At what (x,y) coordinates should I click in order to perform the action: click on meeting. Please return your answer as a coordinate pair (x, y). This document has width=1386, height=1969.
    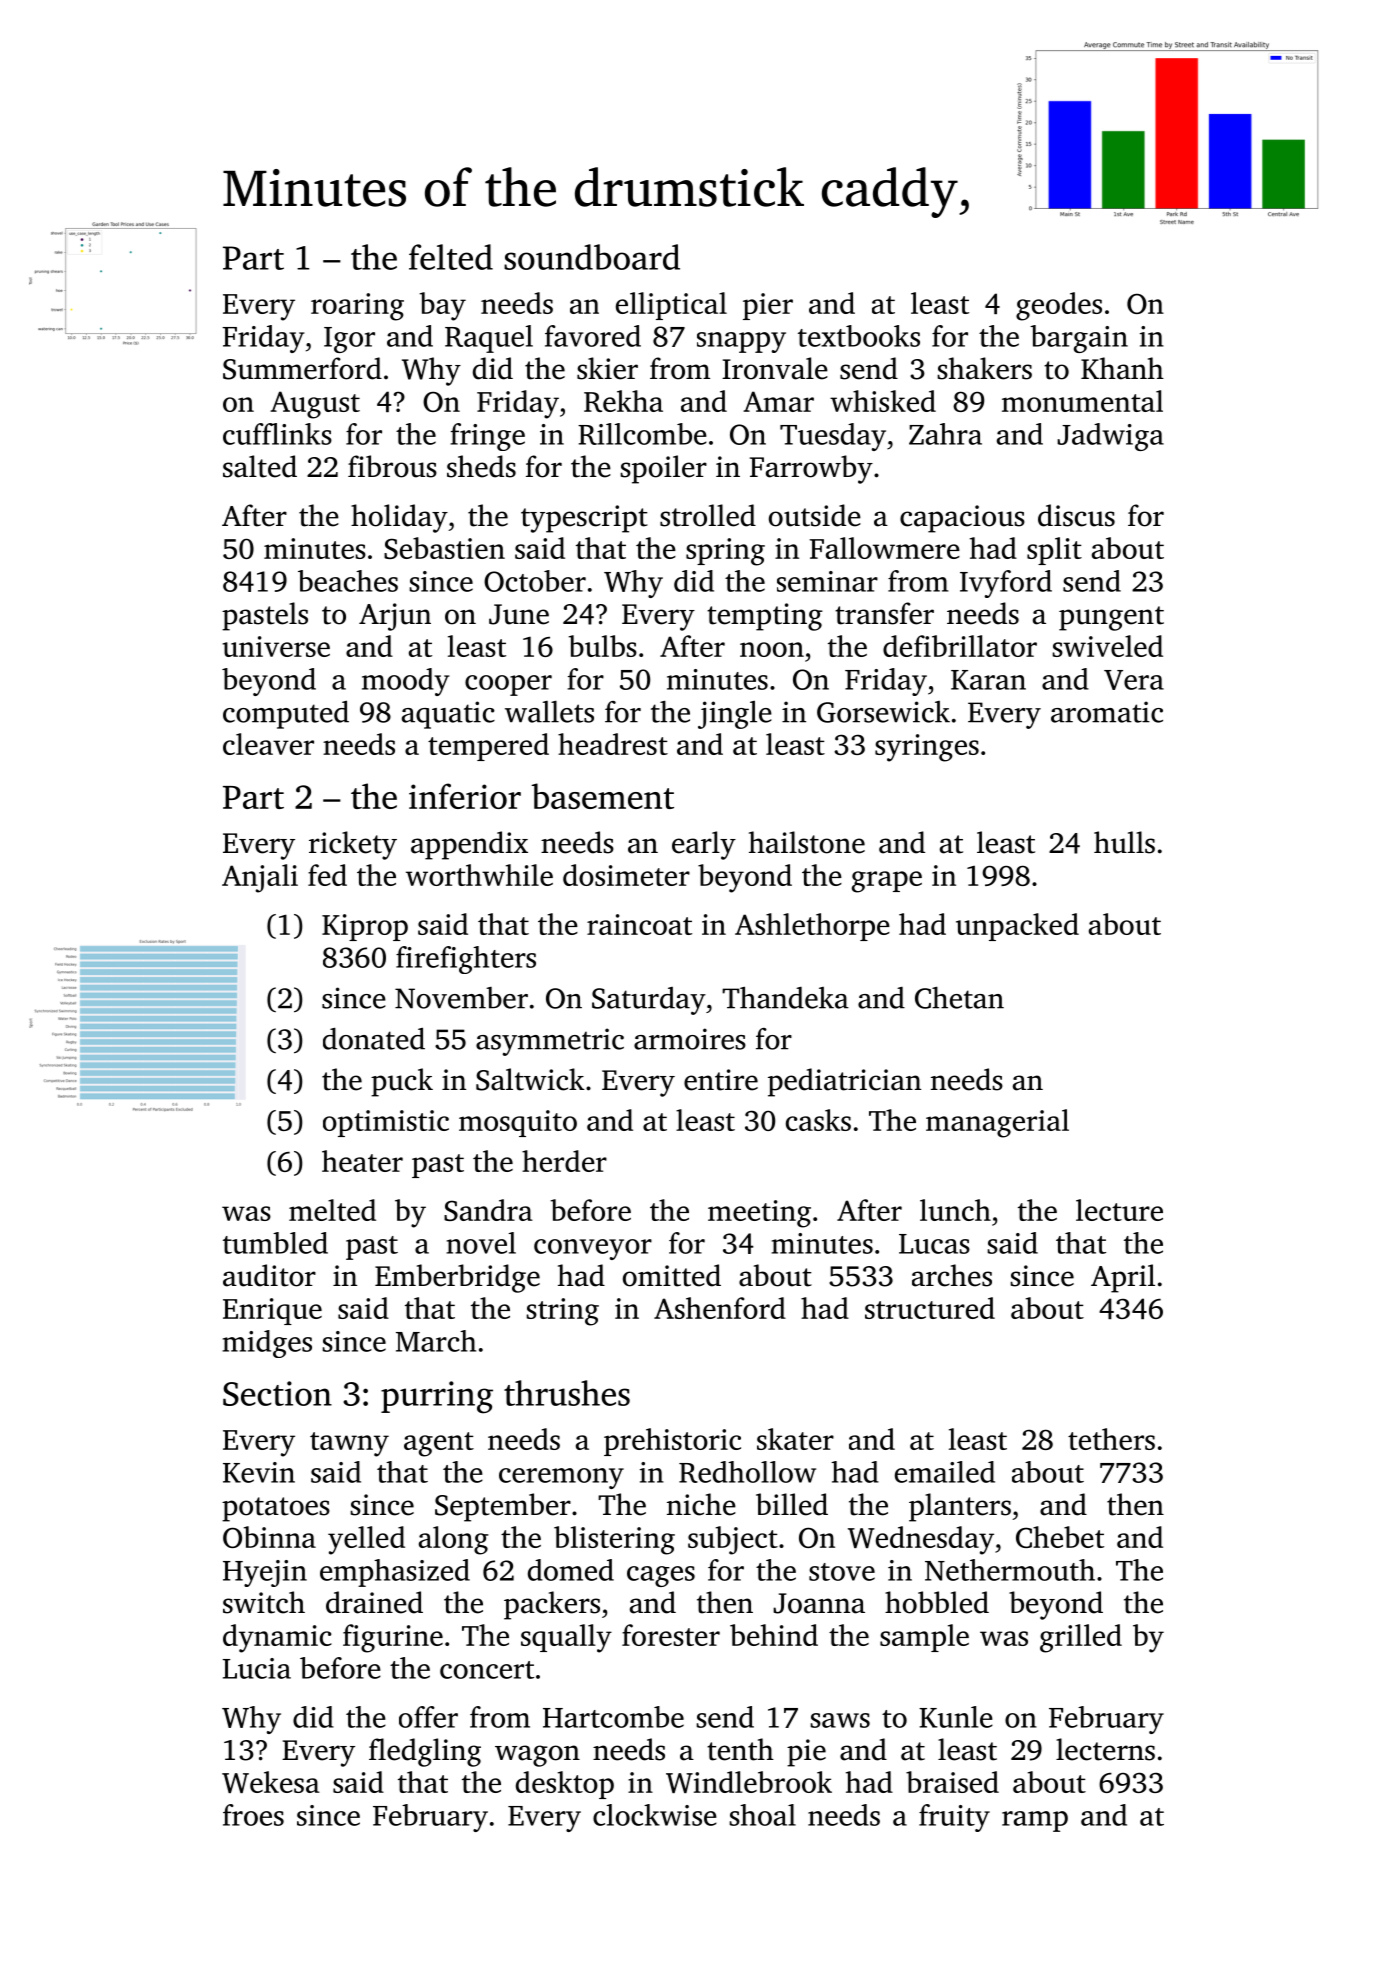
    Looking at the image, I should click on (759, 1214).
